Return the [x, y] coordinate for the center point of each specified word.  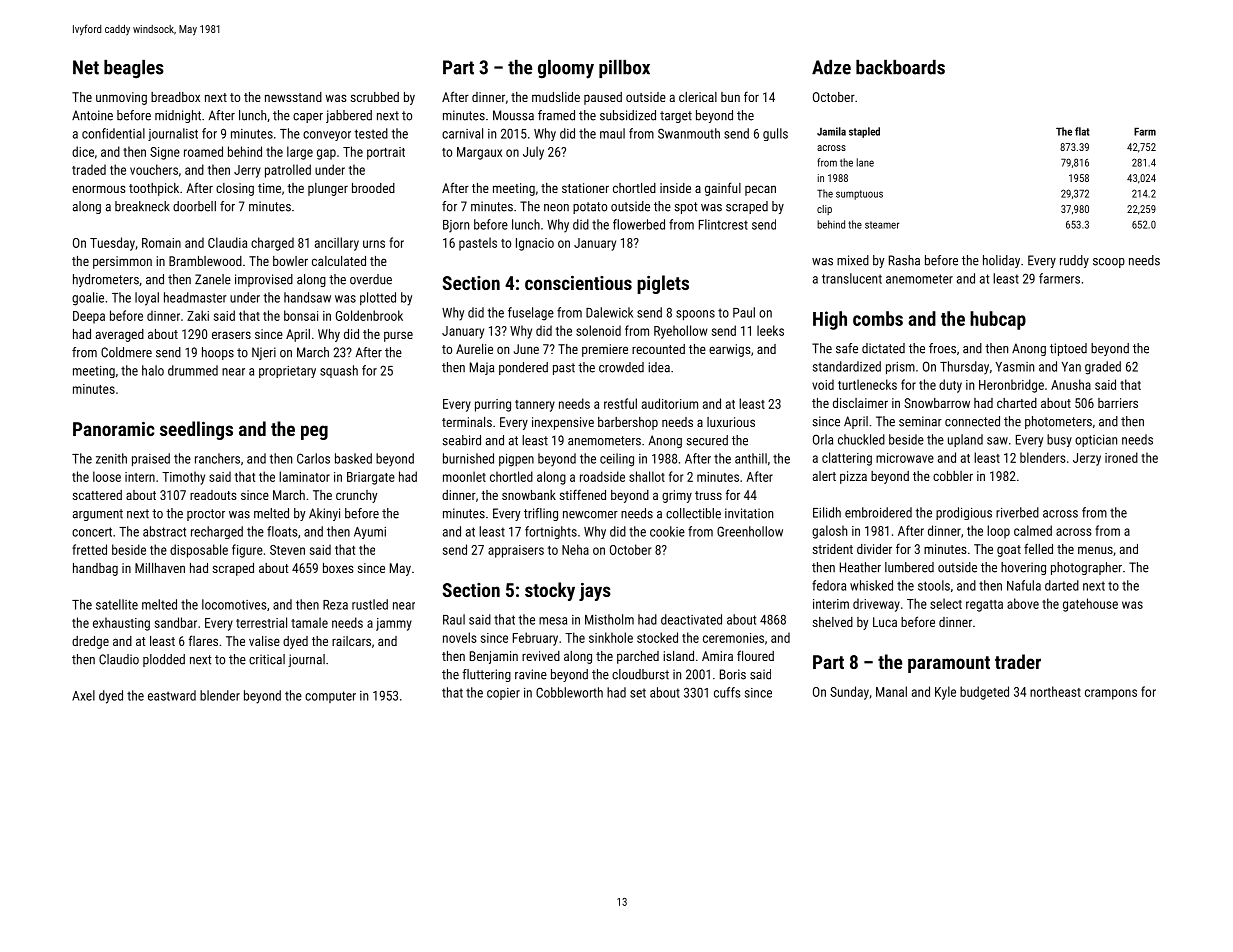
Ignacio [535, 244]
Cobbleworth [569, 692]
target [676, 117]
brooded [373, 188]
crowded [621, 367]
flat [1082, 131]
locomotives [234, 604]
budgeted [984, 693]
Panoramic [114, 429]
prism [900, 368]
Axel [83, 695]
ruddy [1074, 261]
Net [86, 67]
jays [595, 592]
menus [1095, 550]
